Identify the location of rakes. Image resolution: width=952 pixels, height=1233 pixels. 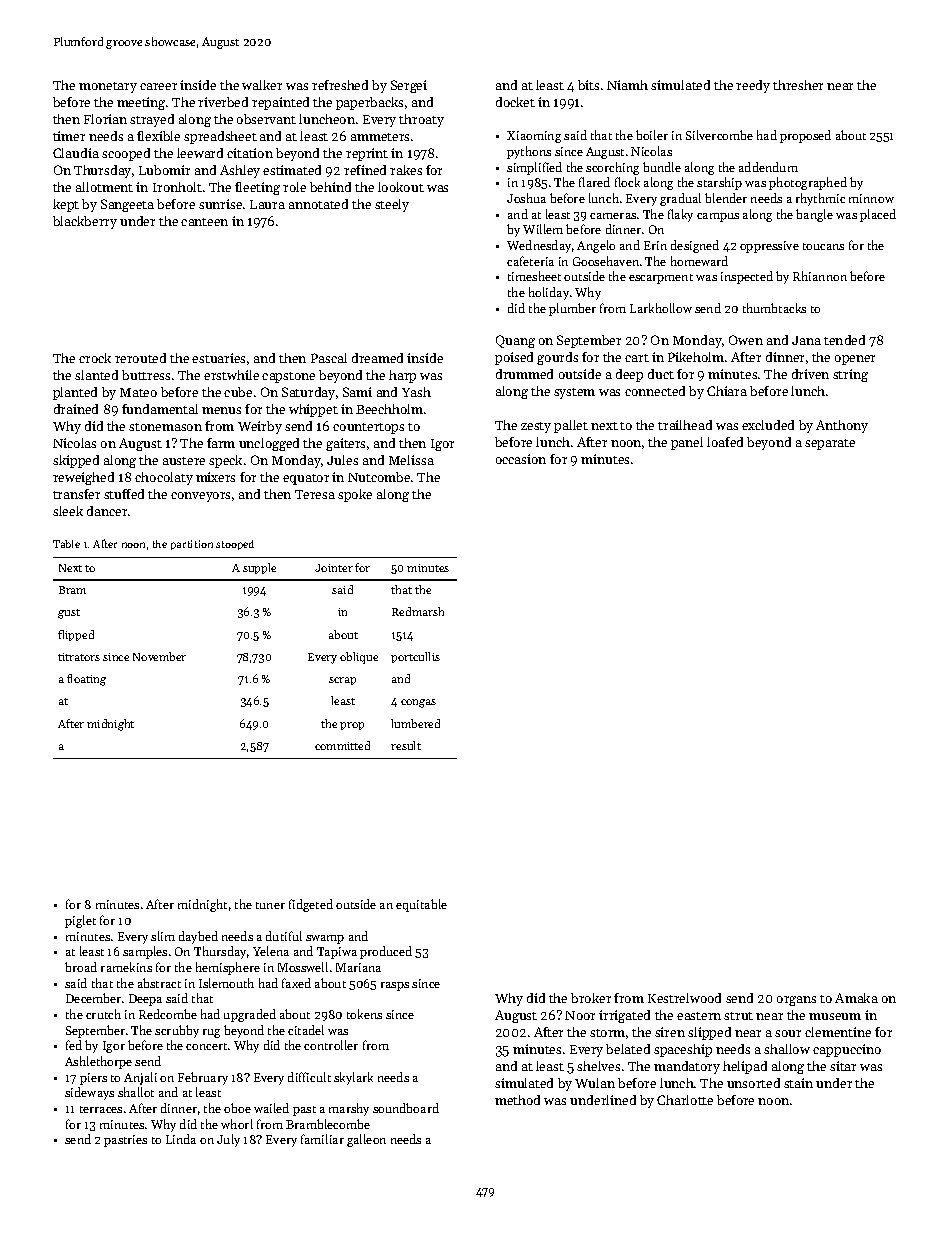
(406, 170).
